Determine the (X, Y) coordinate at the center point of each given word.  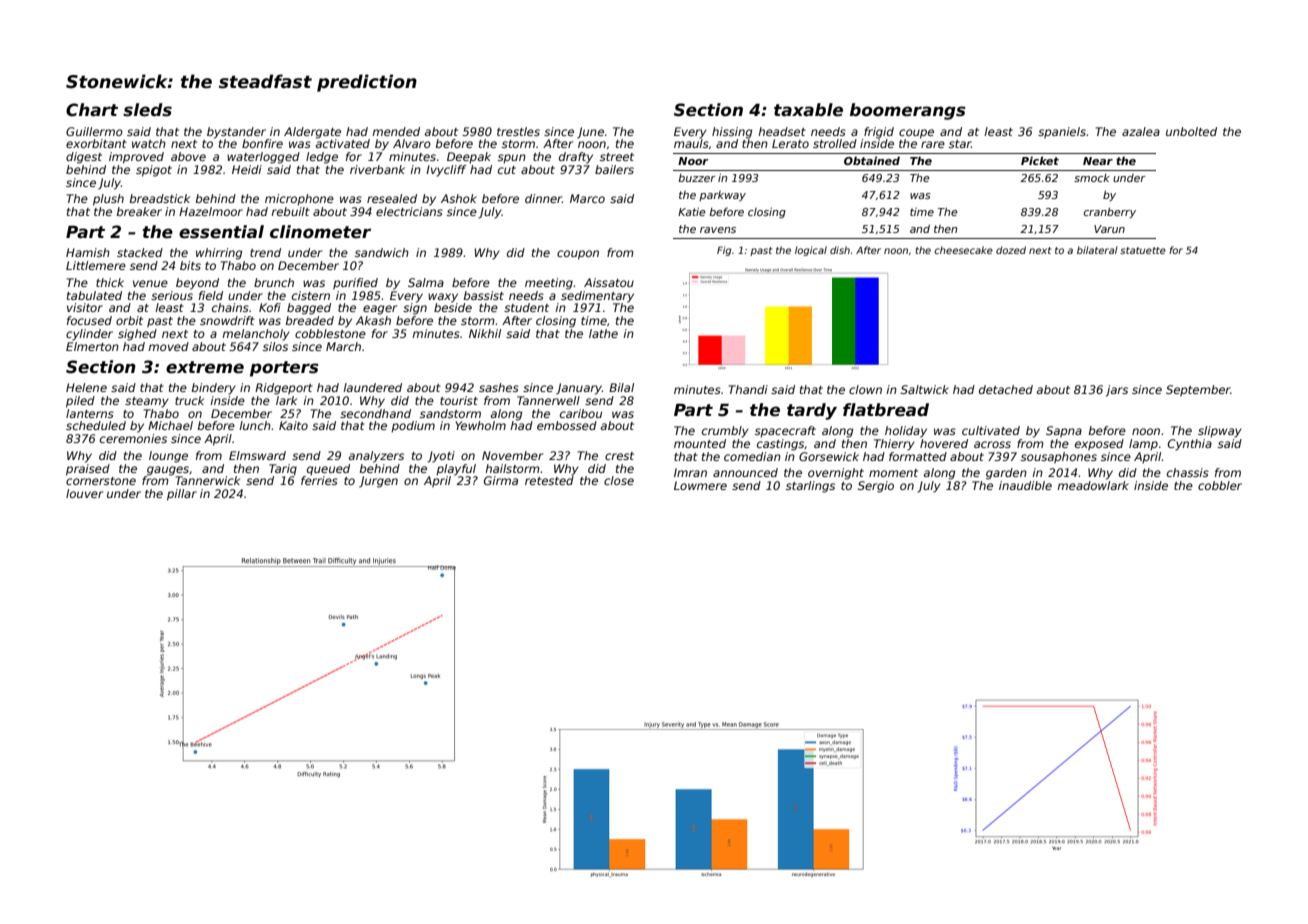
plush (108, 200)
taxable (808, 110)
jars (1117, 391)
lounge (168, 457)
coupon (578, 255)
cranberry (1110, 213)
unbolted (1191, 131)
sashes (499, 387)
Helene (86, 387)
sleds (147, 110)
